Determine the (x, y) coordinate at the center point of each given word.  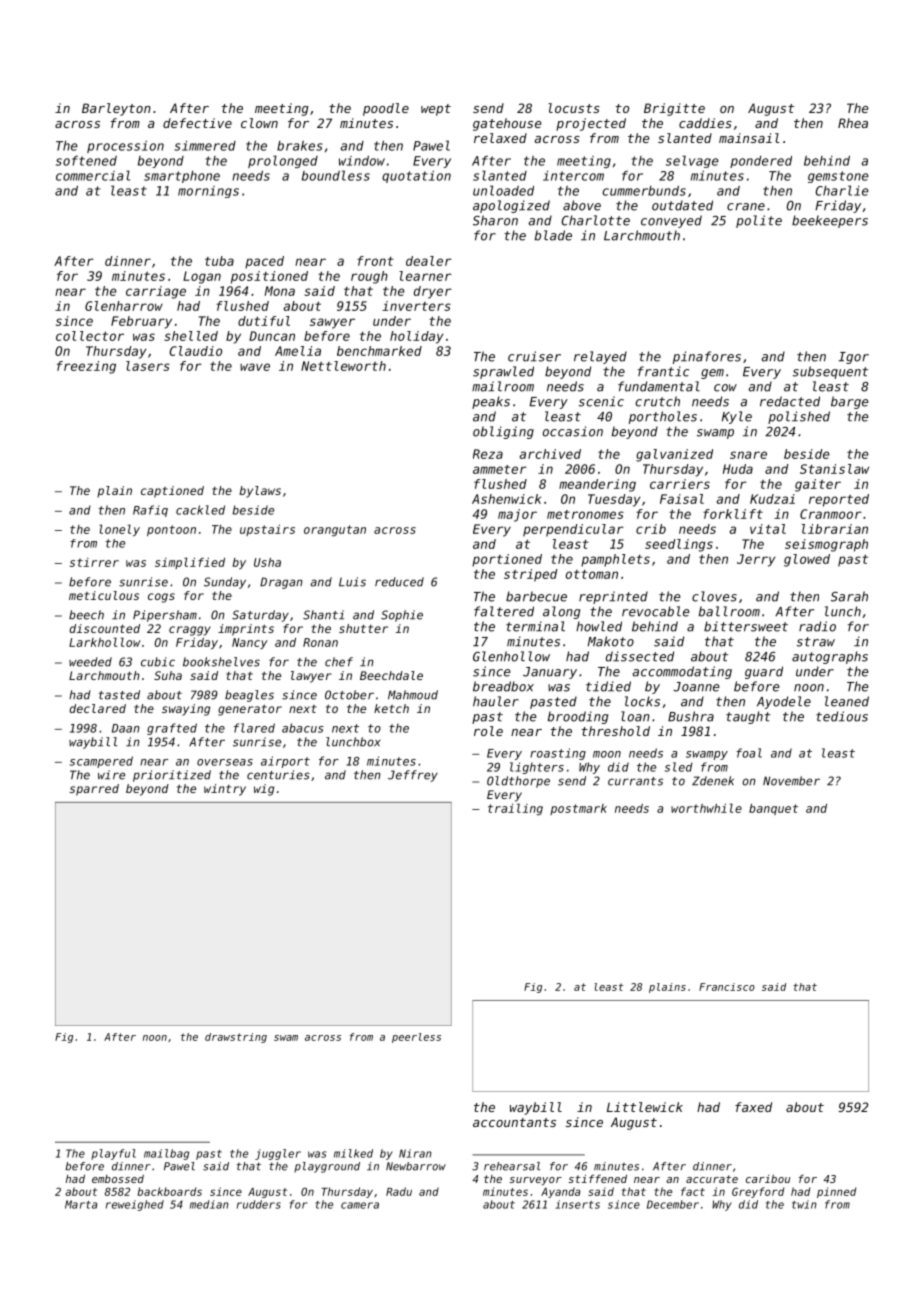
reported (839, 500)
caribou (768, 1179)
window (362, 161)
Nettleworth (343, 366)
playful (113, 1154)
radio (817, 626)
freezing (86, 367)
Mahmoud (413, 695)
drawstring (236, 1038)
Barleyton (116, 109)
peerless (416, 1038)
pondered (761, 162)
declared (97, 708)
